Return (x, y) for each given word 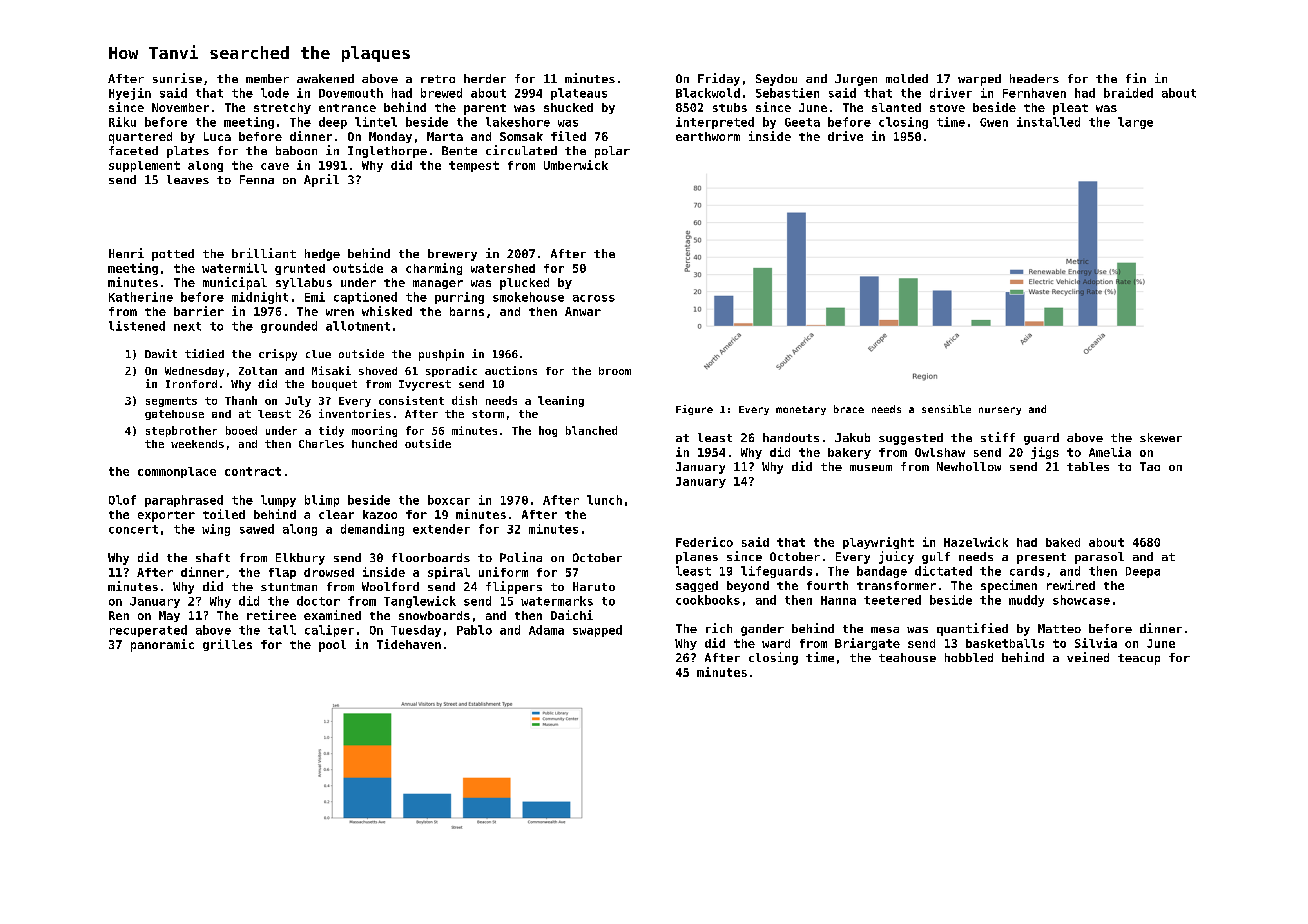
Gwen (994, 122)
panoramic (162, 645)
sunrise (177, 78)
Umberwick (576, 165)
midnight (260, 298)
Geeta (802, 122)
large (1135, 123)
